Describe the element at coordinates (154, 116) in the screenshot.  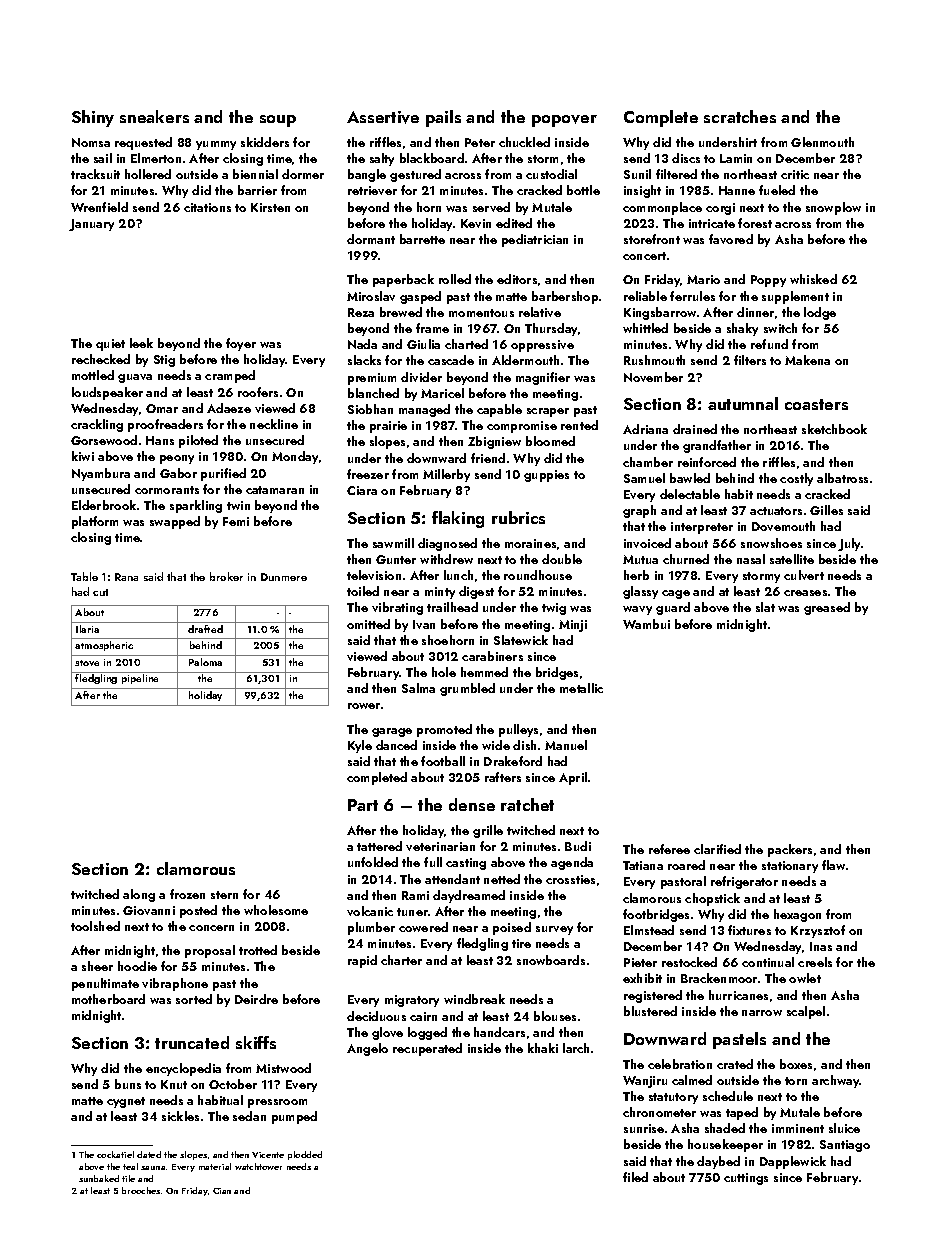
I see `sneakers` at that location.
